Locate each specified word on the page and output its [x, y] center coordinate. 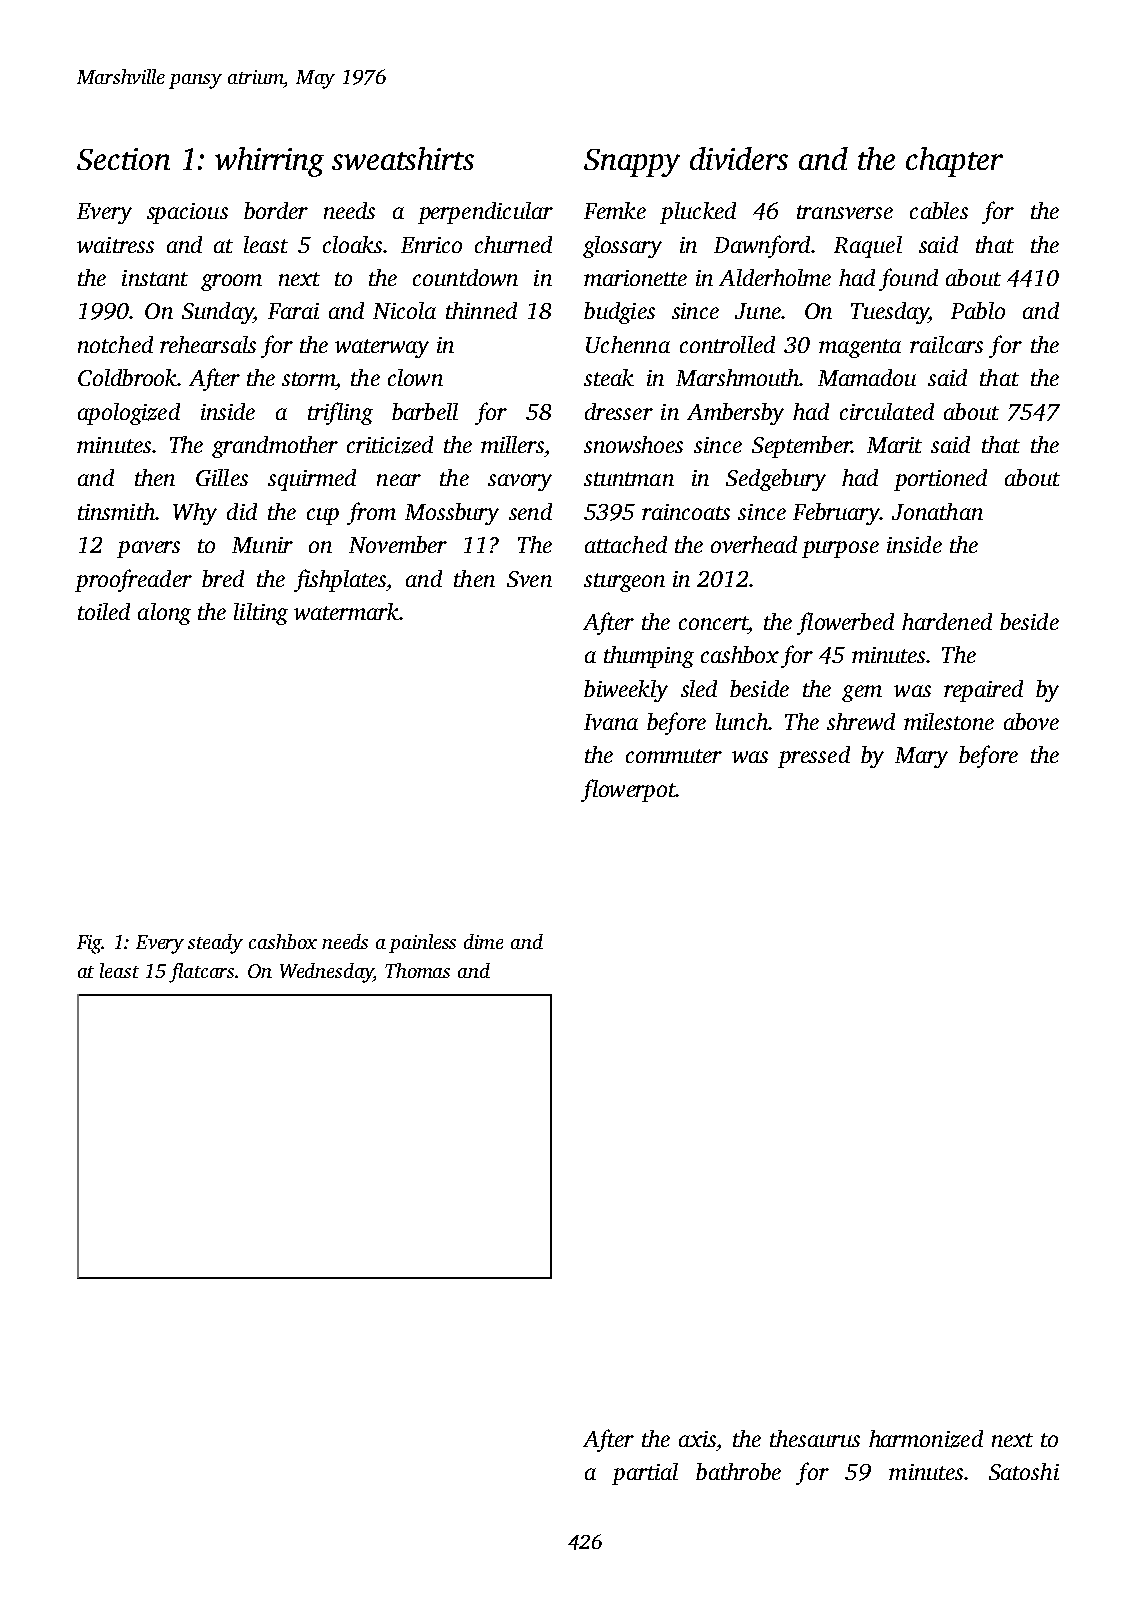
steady [215, 944]
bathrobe [738, 1471]
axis [697, 1439]
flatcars [202, 973]
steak [609, 377]
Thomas [417, 970]
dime [483, 941]
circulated [887, 411]
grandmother [275, 447]
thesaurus [815, 1438]
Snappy [632, 163]
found [908, 279]
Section [123, 159]
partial [645, 1474]
